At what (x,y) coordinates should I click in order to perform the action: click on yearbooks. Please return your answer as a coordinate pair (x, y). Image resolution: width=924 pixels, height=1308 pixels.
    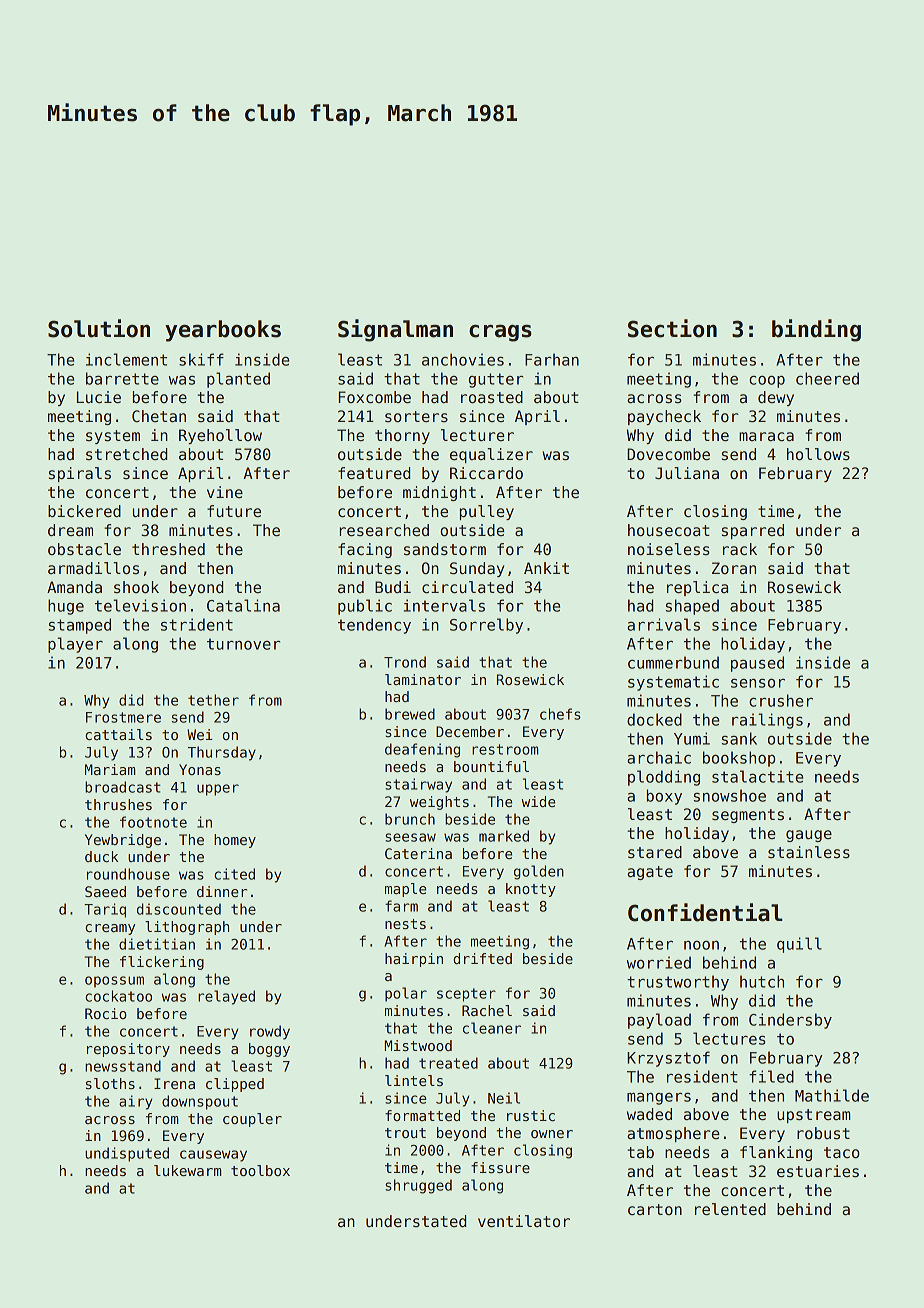
    Looking at the image, I should click on (223, 331).
